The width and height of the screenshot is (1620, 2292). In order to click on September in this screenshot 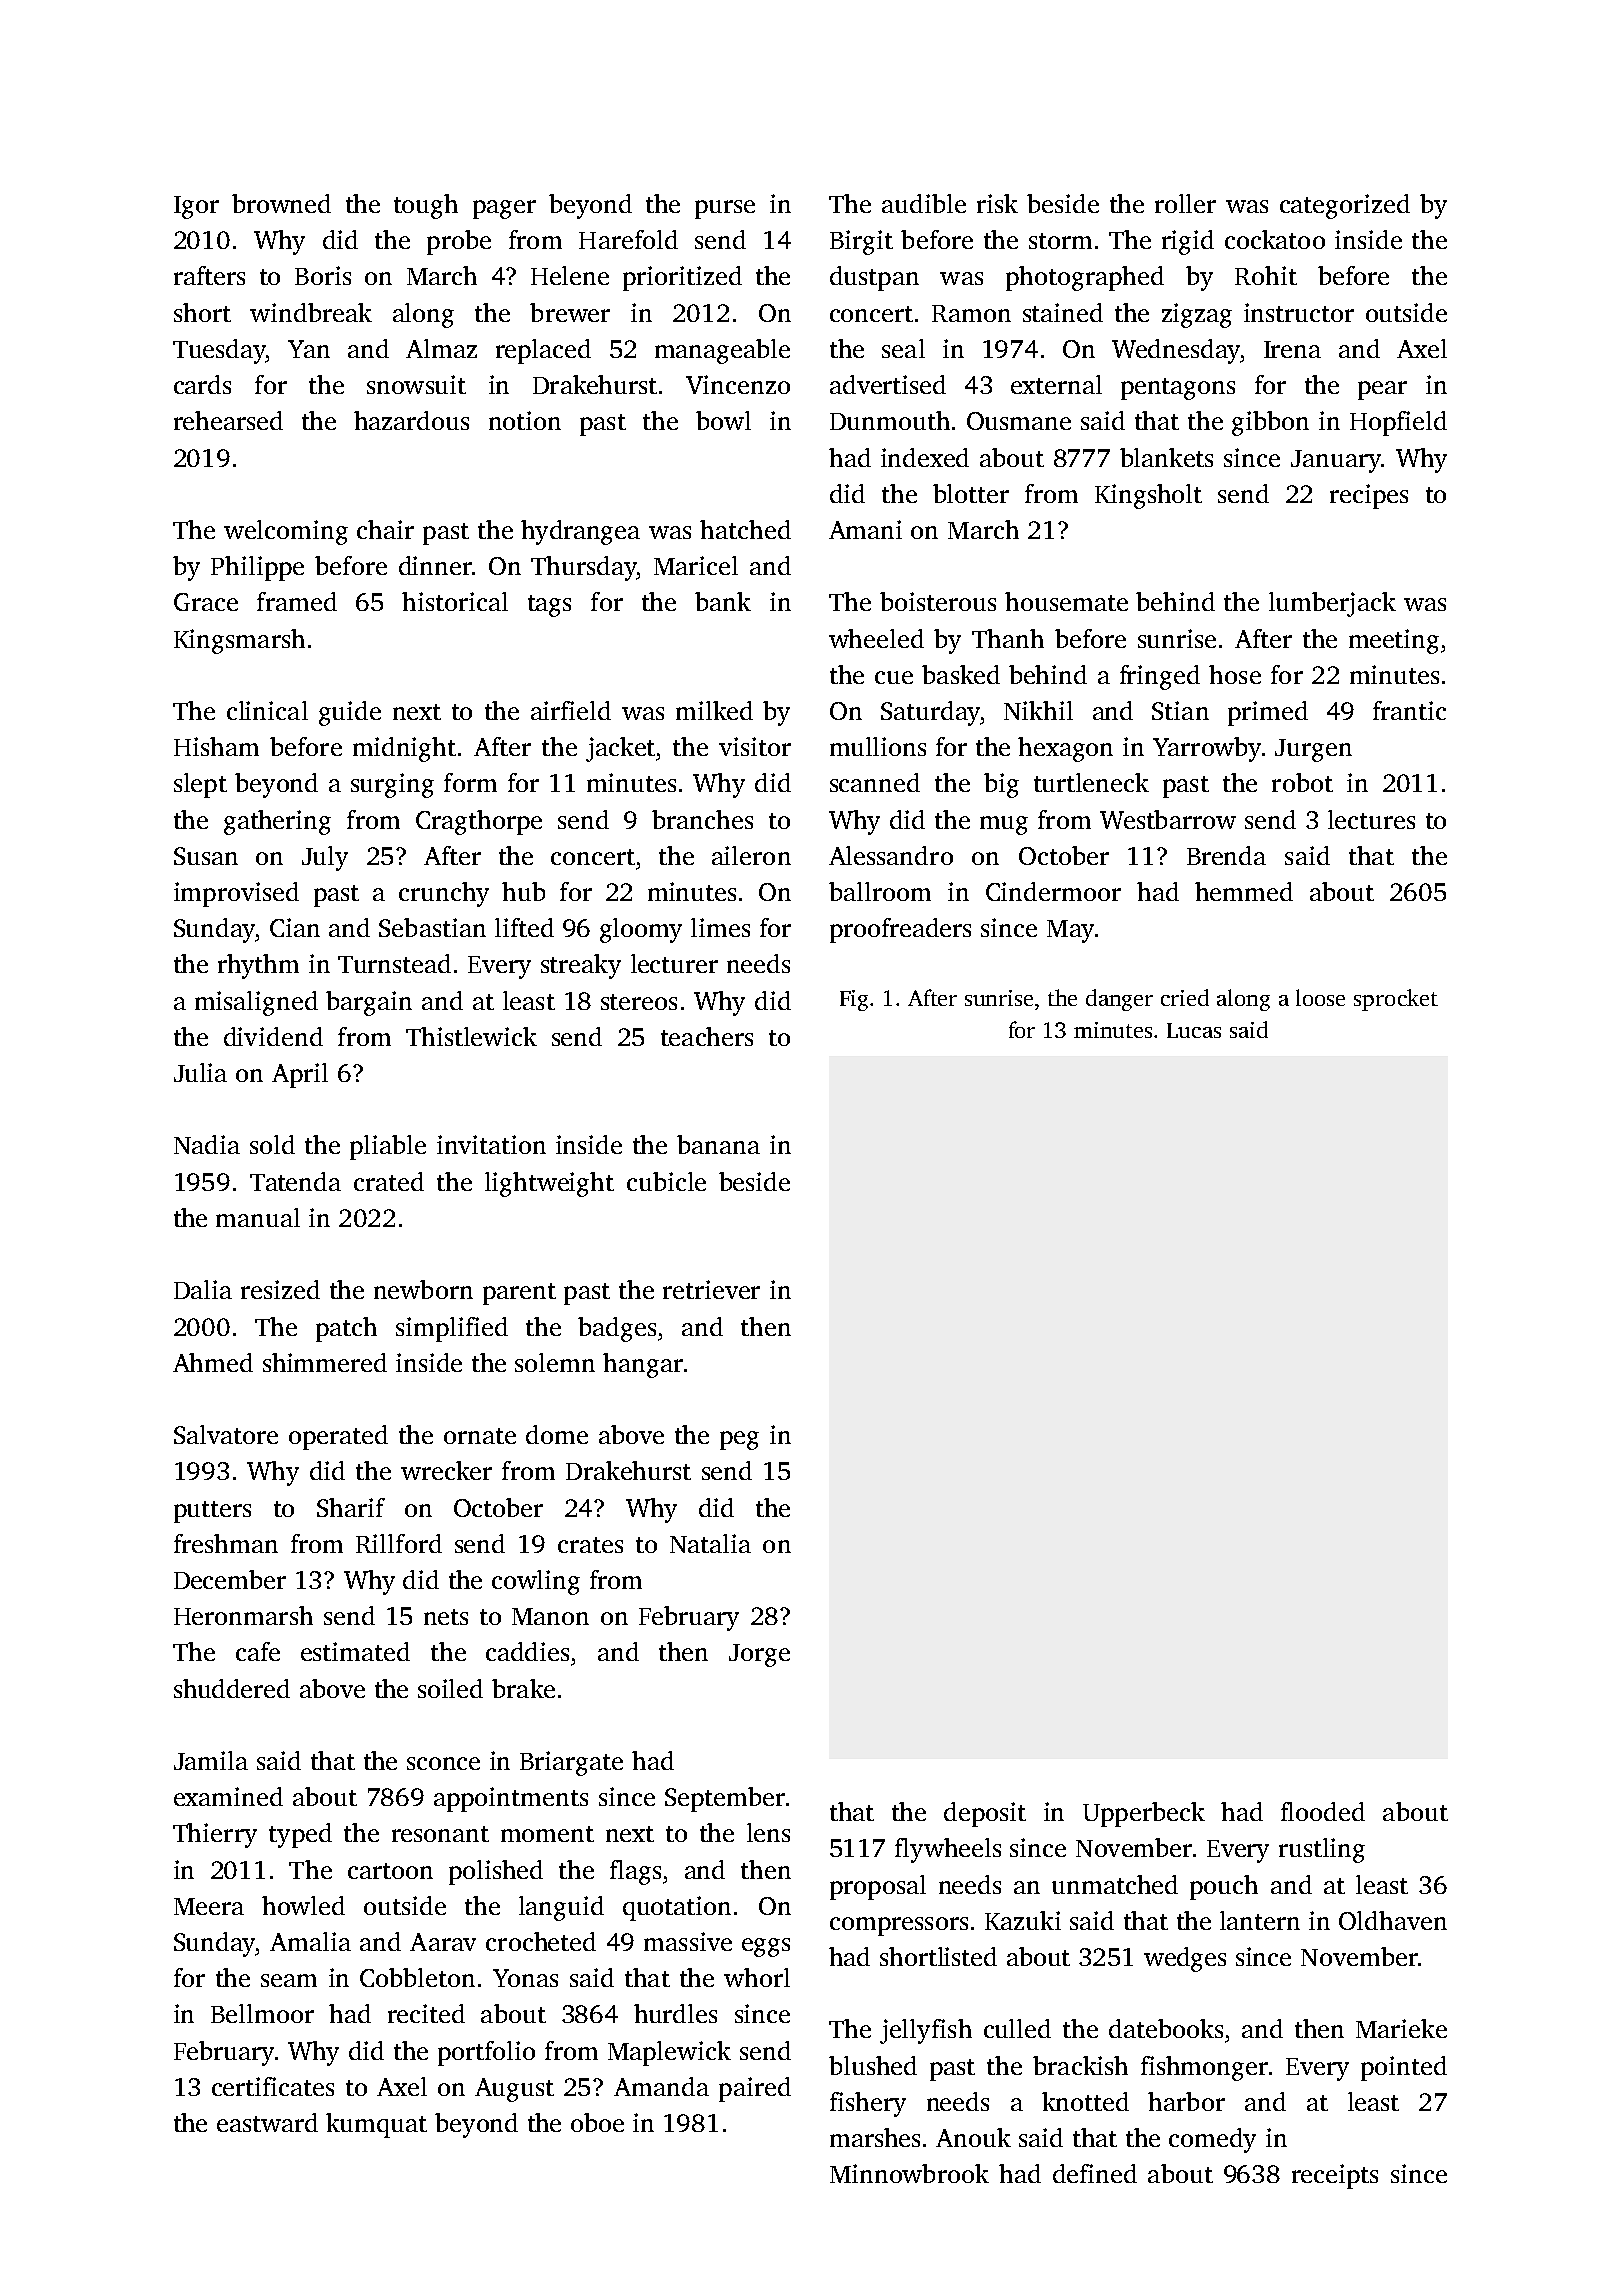, I will do `click(725, 1799)`.
